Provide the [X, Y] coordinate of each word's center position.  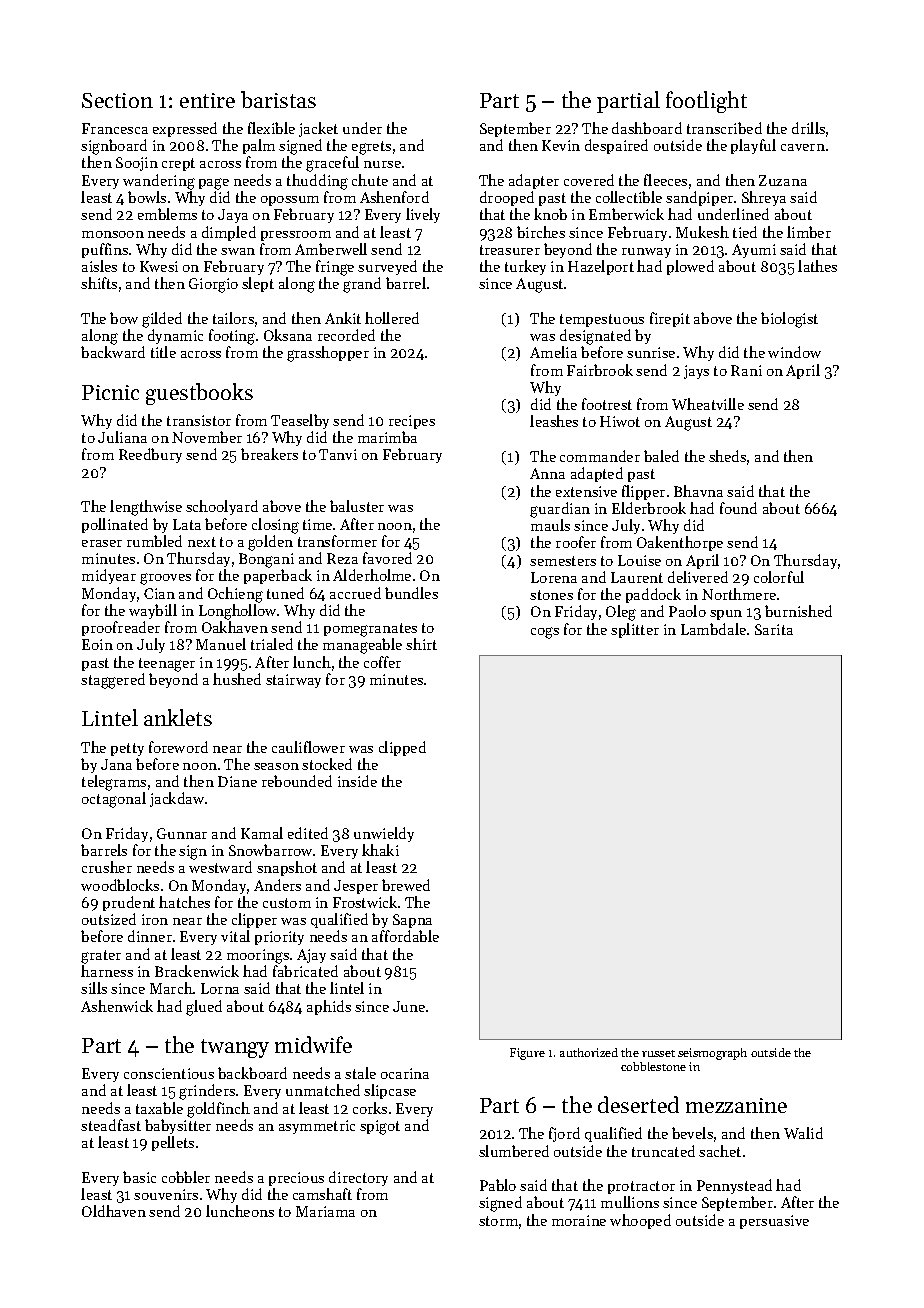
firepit [670, 319]
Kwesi [159, 266]
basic [139, 1177]
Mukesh [702, 232]
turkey [525, 267]
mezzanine [736, 1105]
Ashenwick [117, 1006]
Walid [803, 1133]
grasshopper [328, 354]
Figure [527, 1054]
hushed [237, 679]
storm [498, 1221]
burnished [798, 611]
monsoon [113, 234]
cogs [545, 633]
